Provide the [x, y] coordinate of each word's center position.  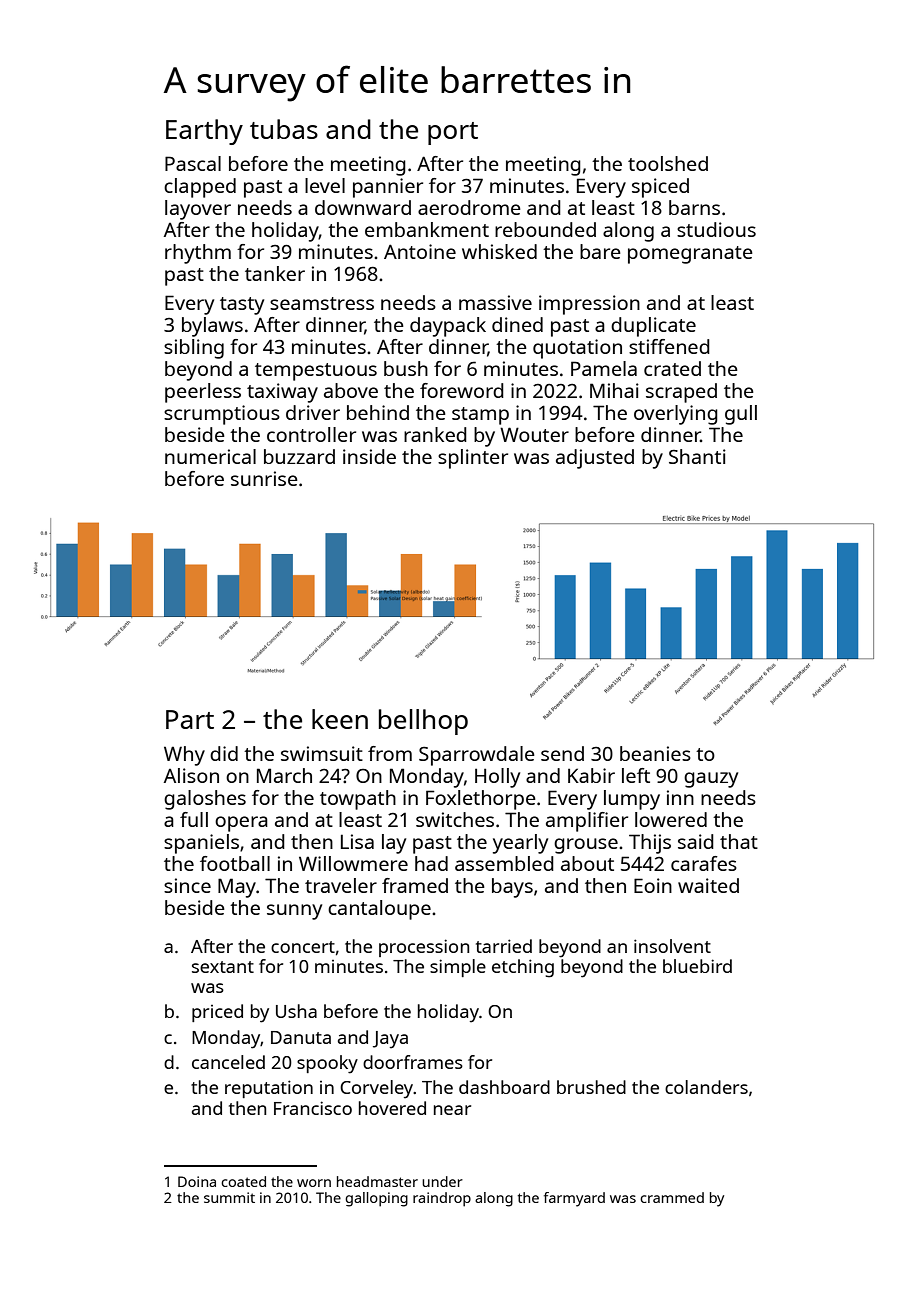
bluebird [697, 966]
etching [523, 968]
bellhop [423, 722]
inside [369, 456]
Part [190, 719]
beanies [655, 753]
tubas [284, 129]
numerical [210, 456]
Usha [296, 1011]
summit [229, 1197]
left [636, 775]
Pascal [193, 163]
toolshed [668, 163]
